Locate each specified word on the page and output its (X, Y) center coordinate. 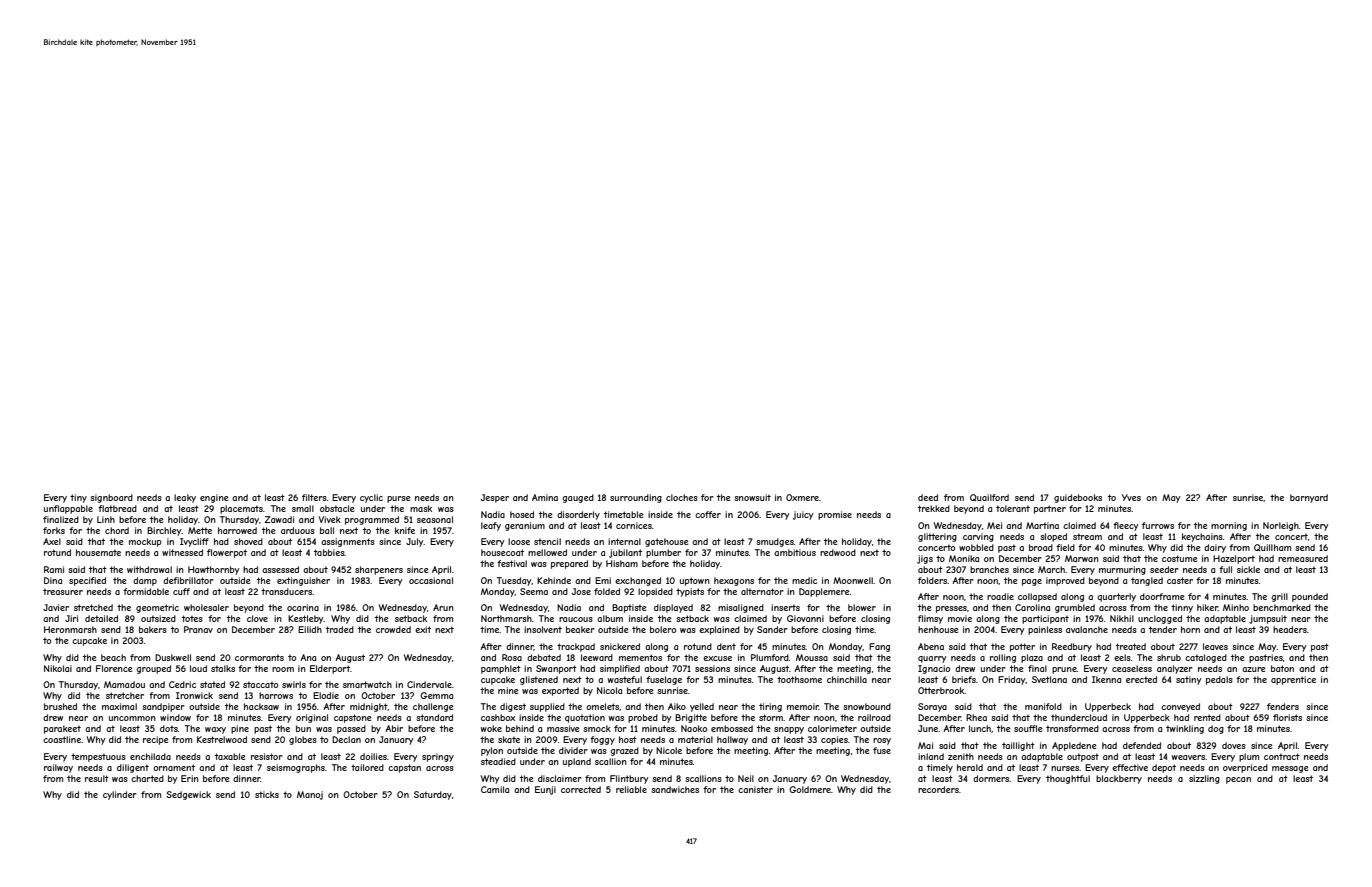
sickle (1248, 569)
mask (421, 508)
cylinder (120, 795)
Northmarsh (506, 618)
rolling (1003, 658)
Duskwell (173, 657)
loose (519, 541)
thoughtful (1068, 779)
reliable (631, 789)
